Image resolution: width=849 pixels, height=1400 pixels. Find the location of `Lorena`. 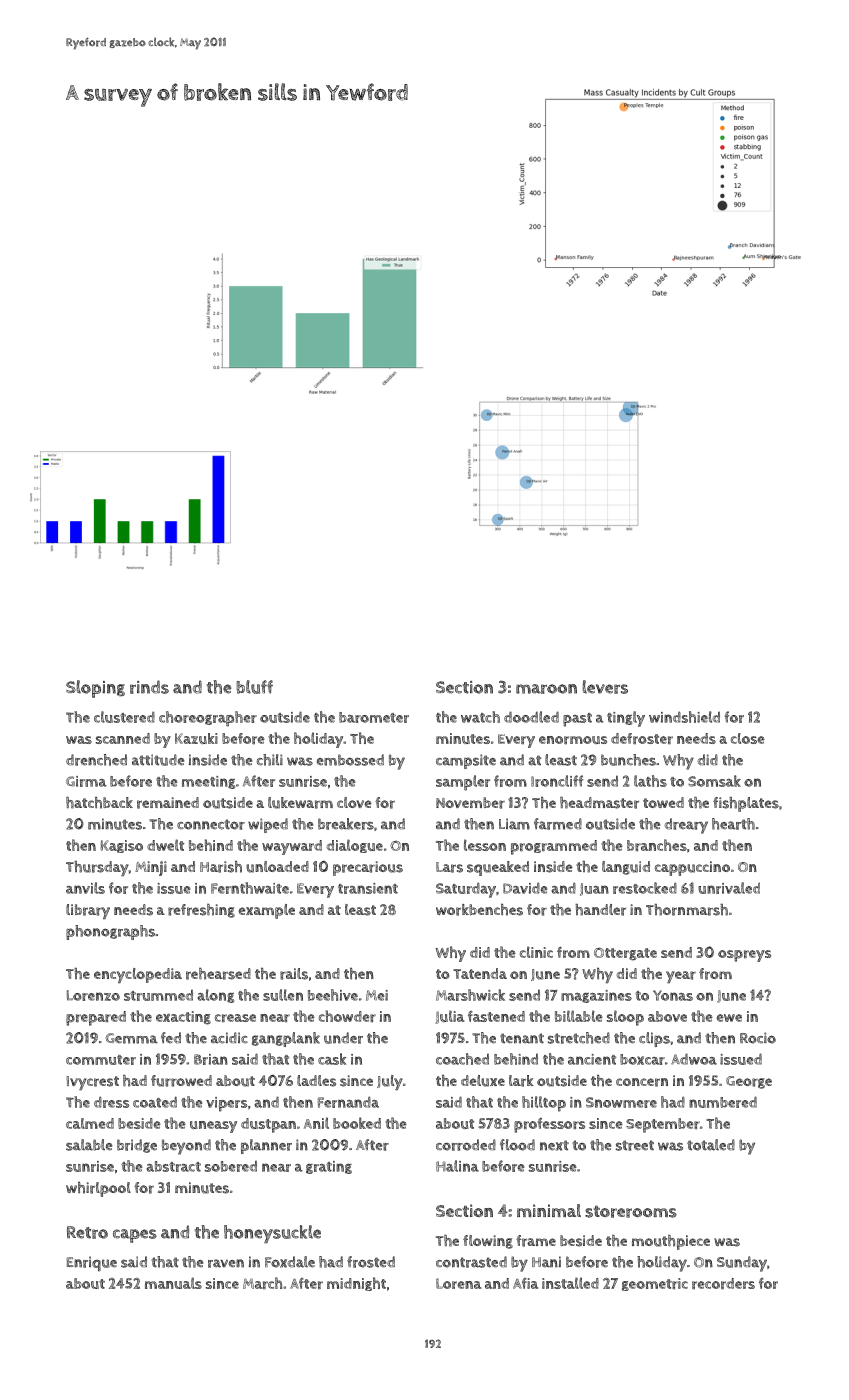

Lorena is located at coordinates (458, 1283).
